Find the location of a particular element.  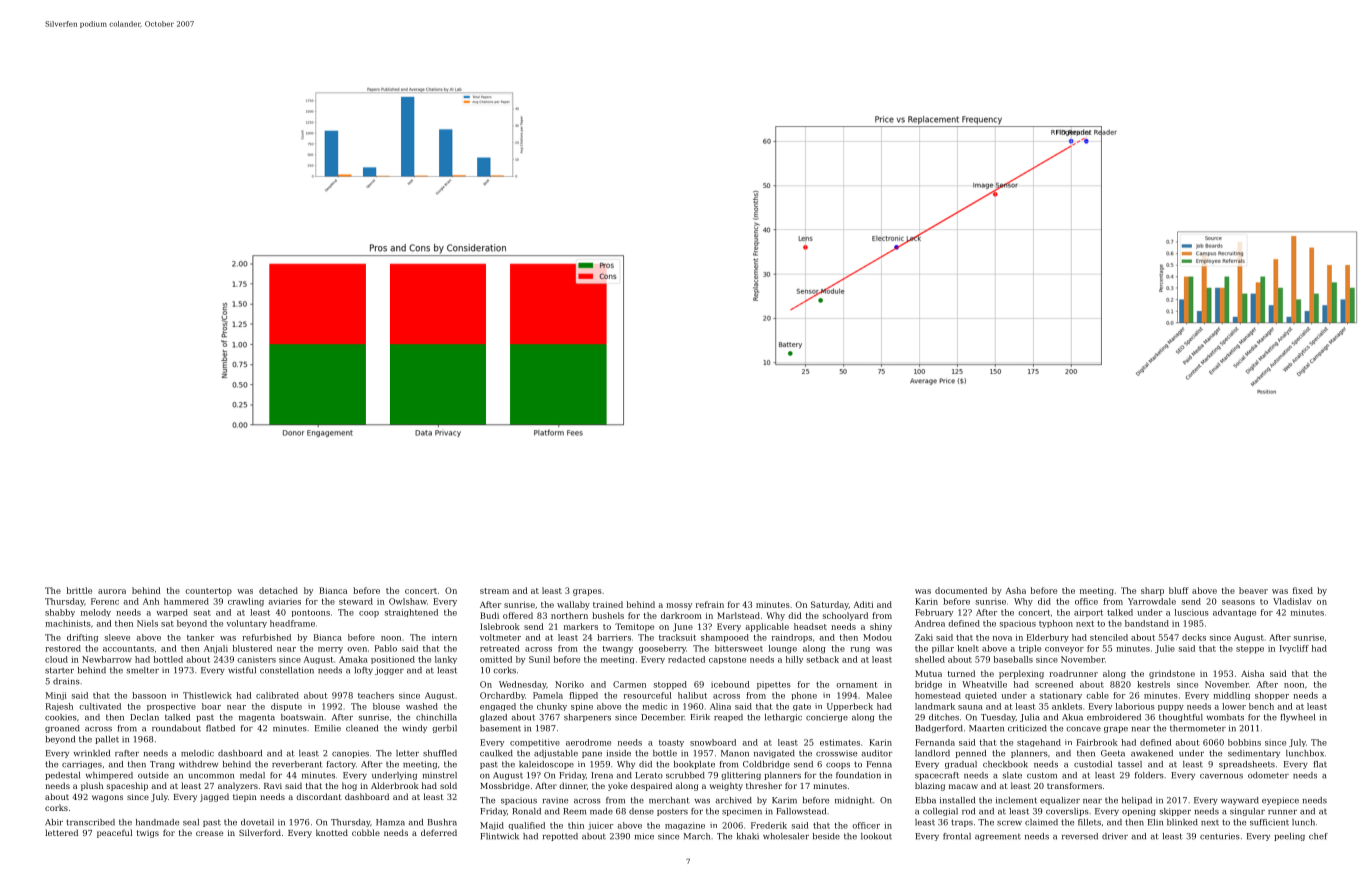

Ivycliff is located at coordinates (1294, 649).
